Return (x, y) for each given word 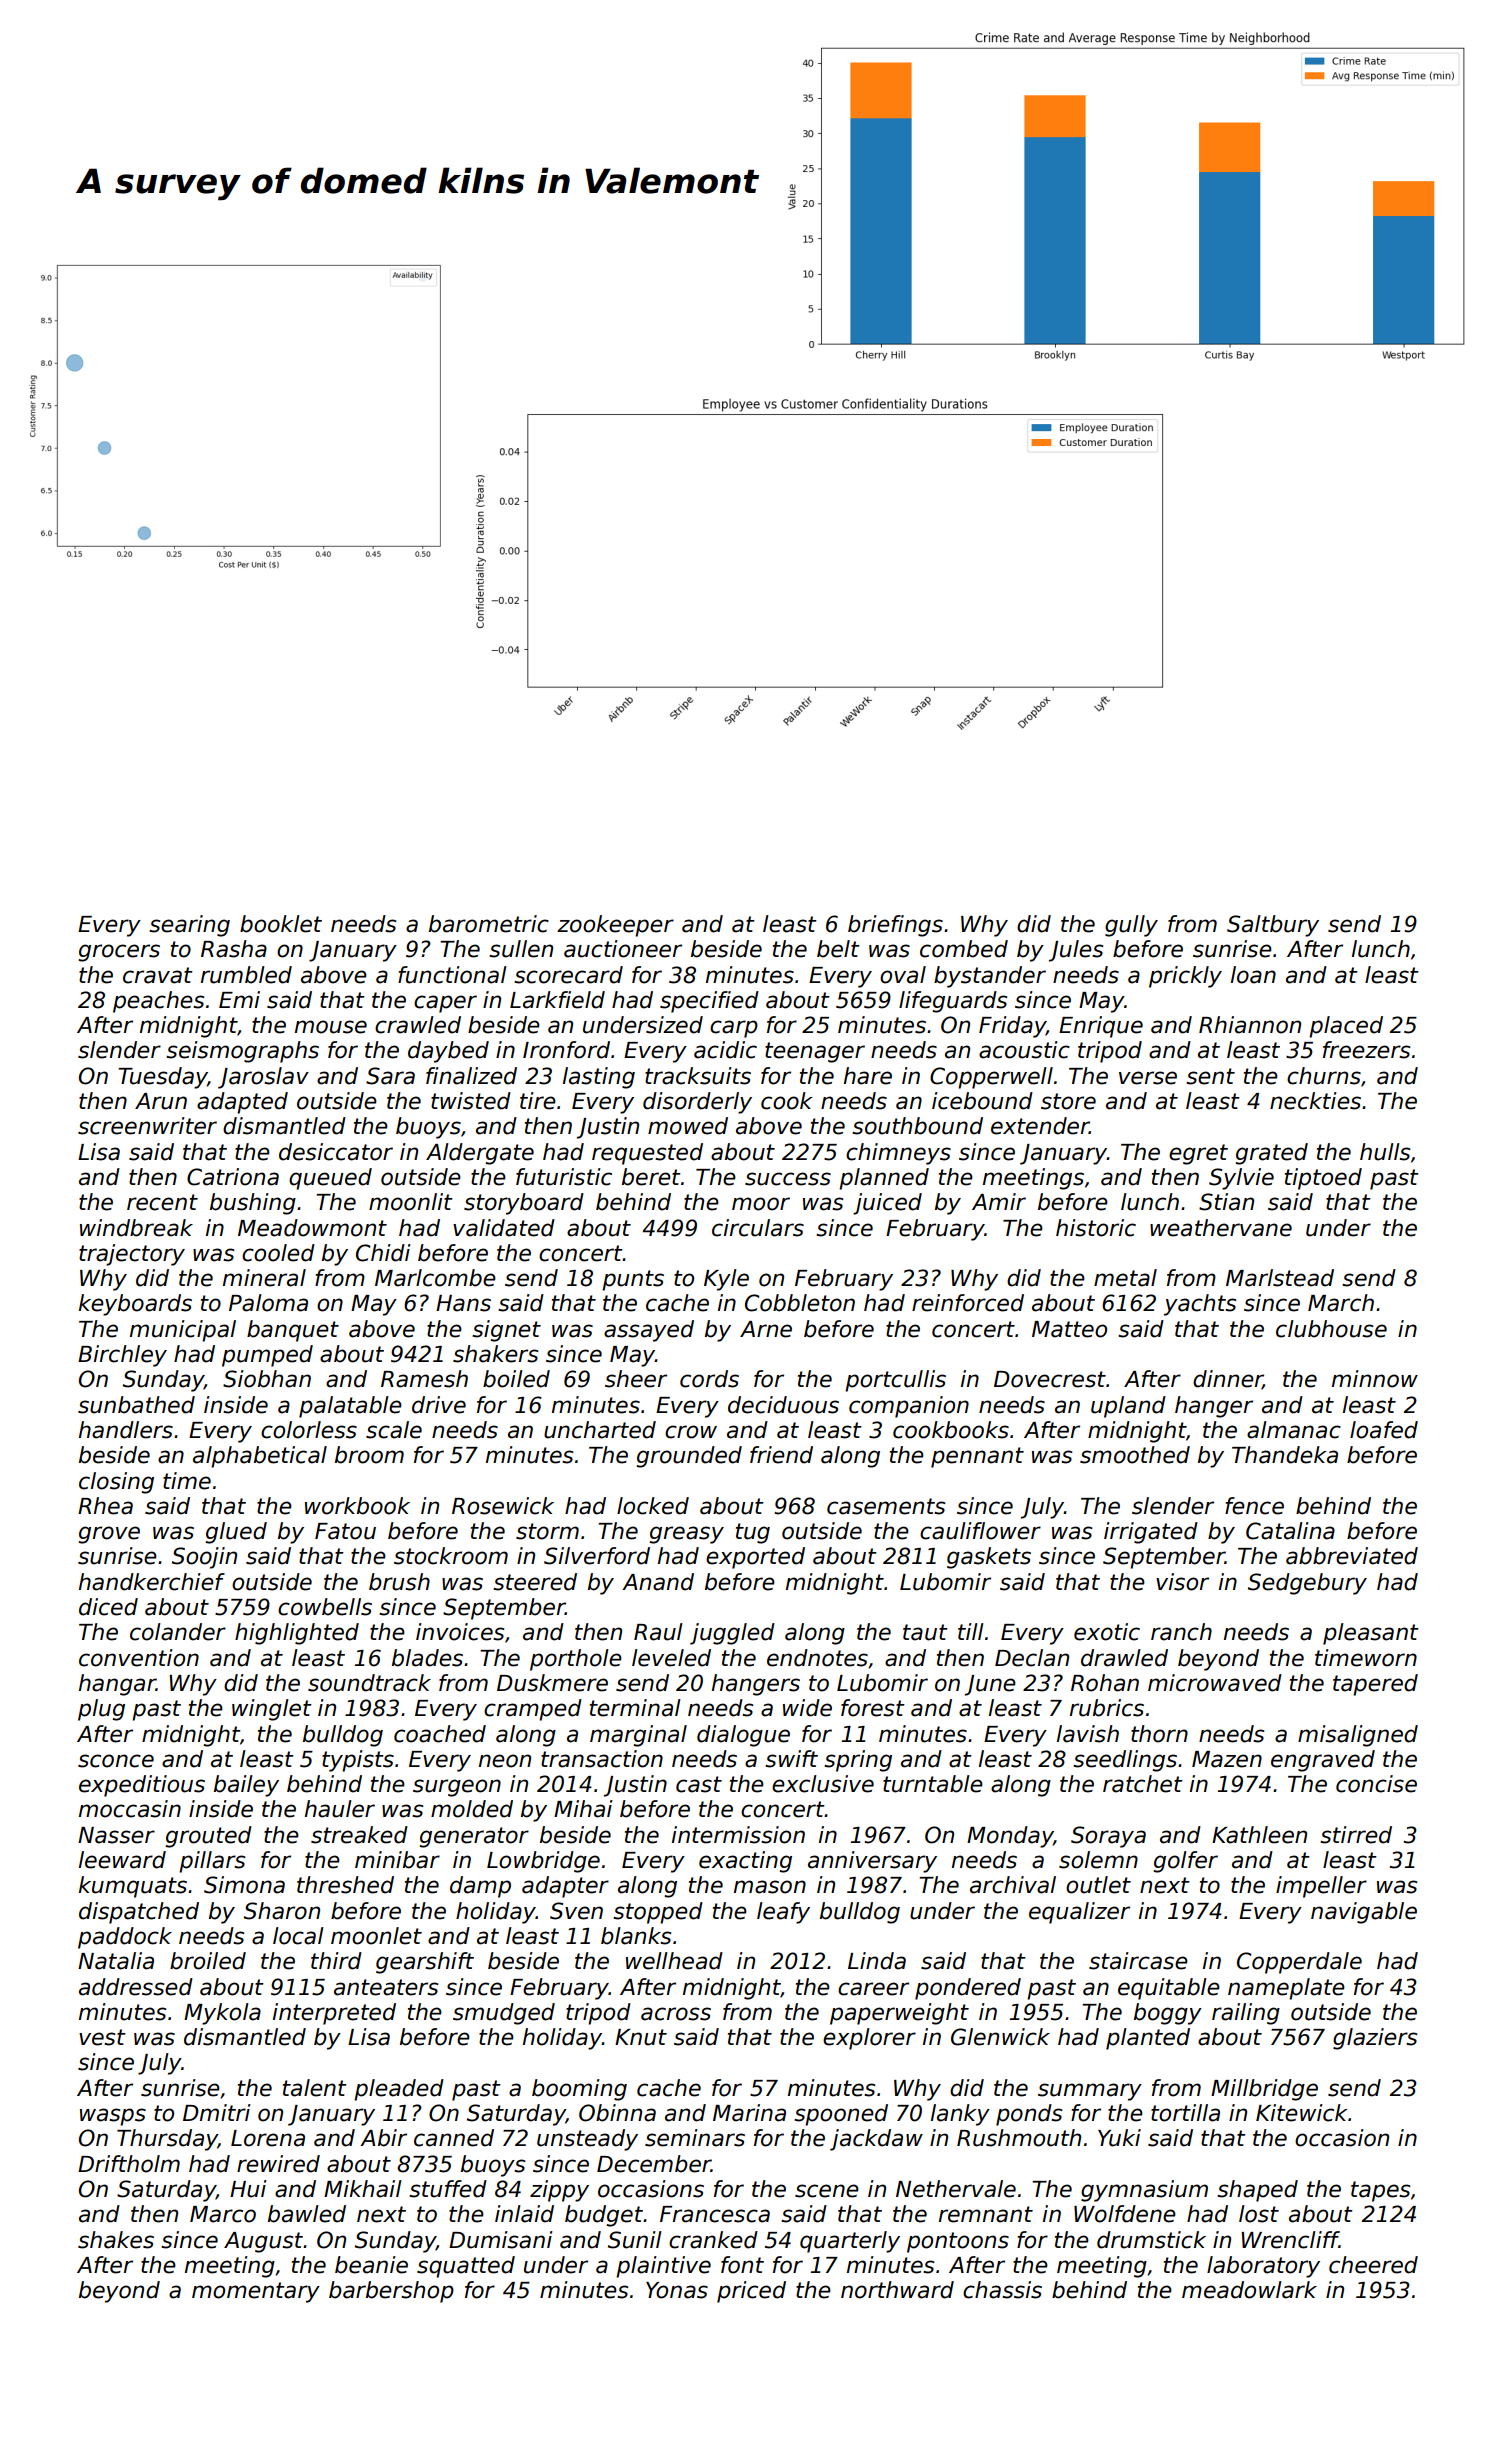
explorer (869, 2039)
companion (909, 1407)
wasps (113, 2117)
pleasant (1371, 1634)
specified (709, 1002)
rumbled (246, 975)
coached (440, 1734)
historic (1096, 1228)
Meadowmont (312, 1228)
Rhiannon (1250, 1025)
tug (753, 1533)
